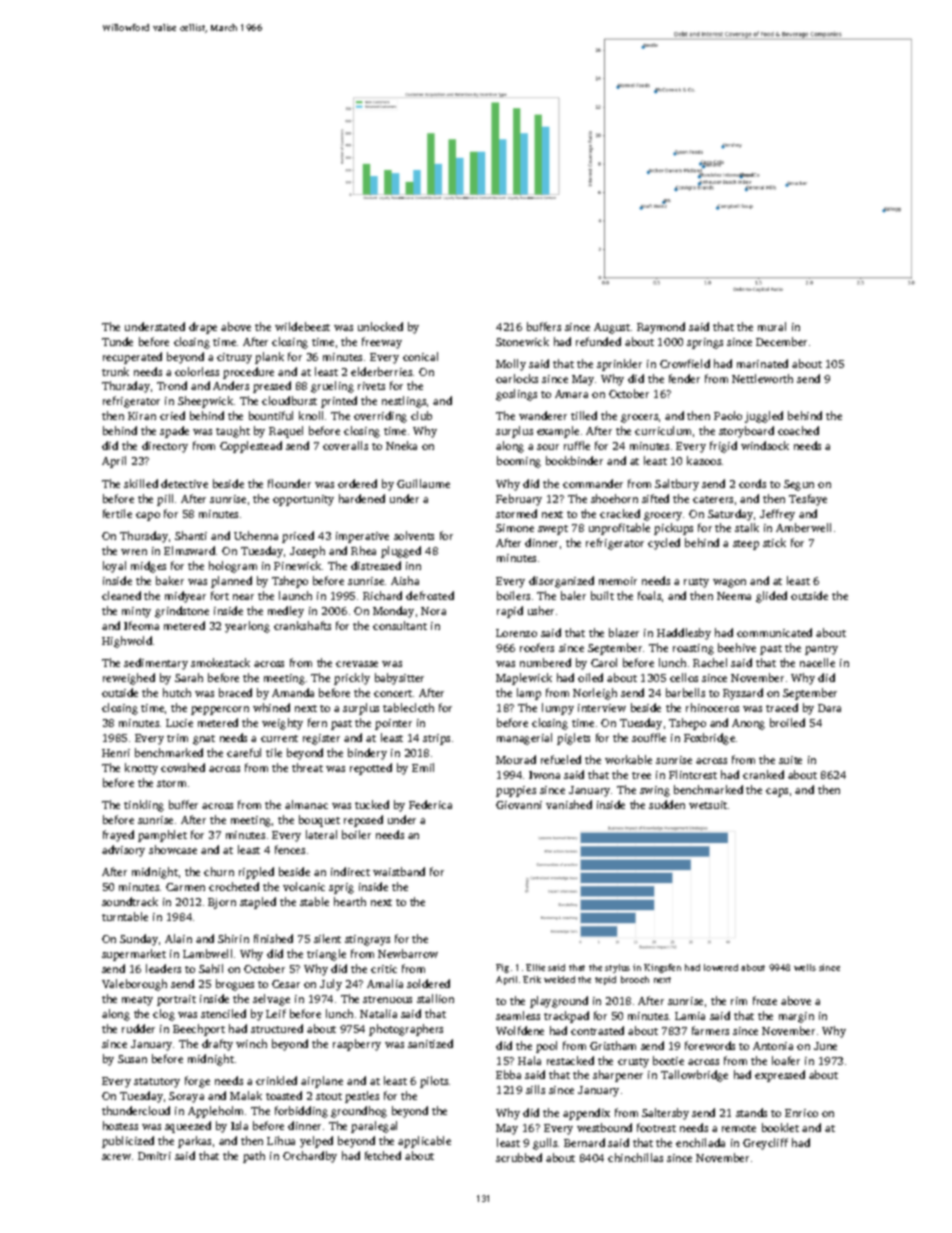 The height and width of the screenshot is (1233, 952). I want to click on Ellie, so click(535, 967).
